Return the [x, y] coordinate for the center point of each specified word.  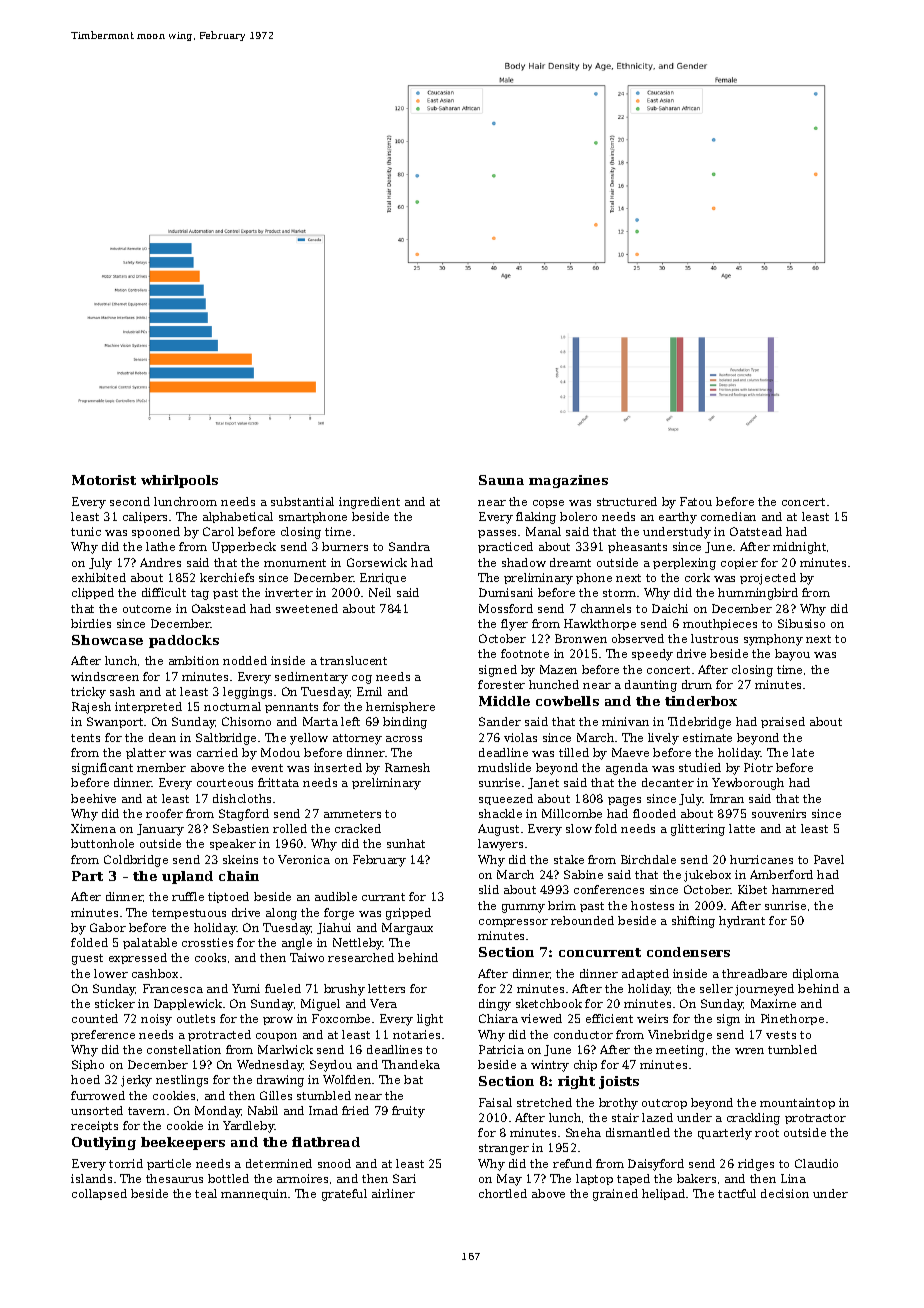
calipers [145, 517]
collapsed [99, 1194]
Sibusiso [801, 623]
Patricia [501, 1049]
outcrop [664, 1104]
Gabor [108, 927]
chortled [503, 1193]
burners [345, 546]
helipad [663, 1194]
